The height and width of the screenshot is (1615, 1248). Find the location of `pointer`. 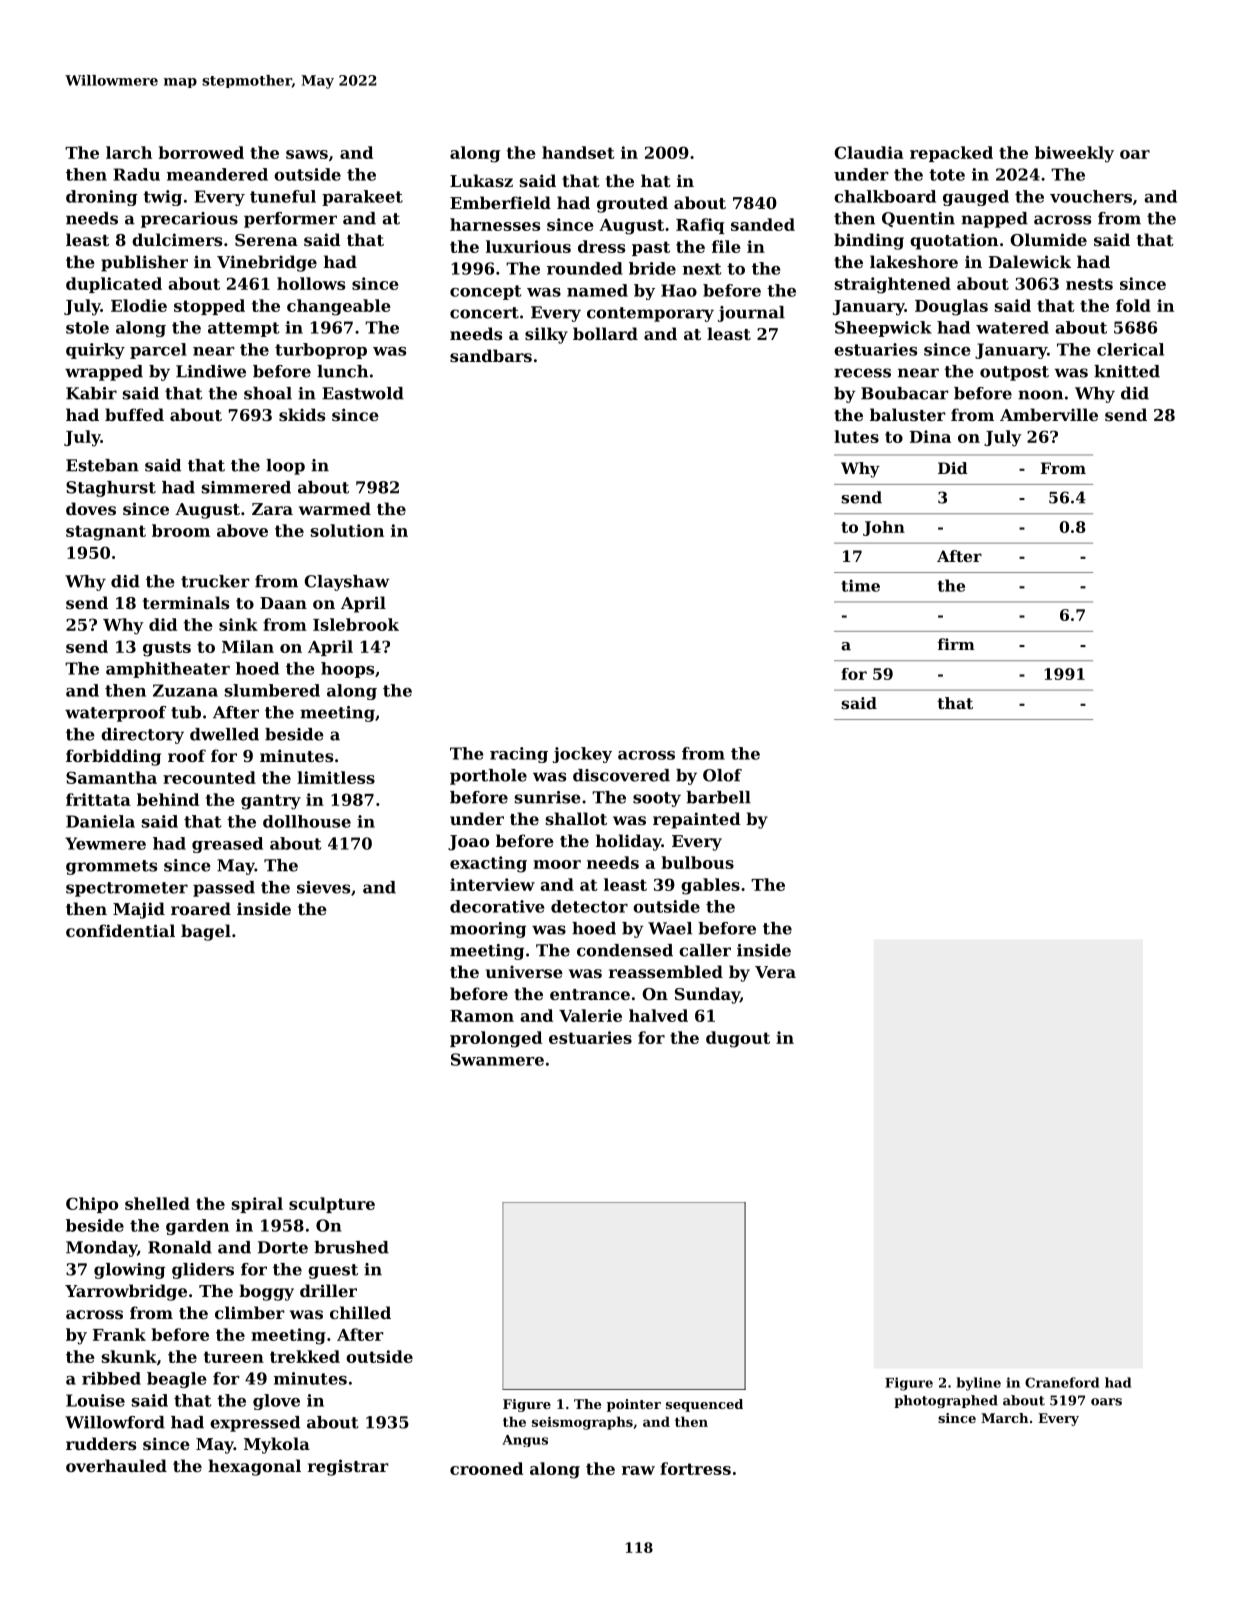

pointer is located at coordinates (634, 1405).
